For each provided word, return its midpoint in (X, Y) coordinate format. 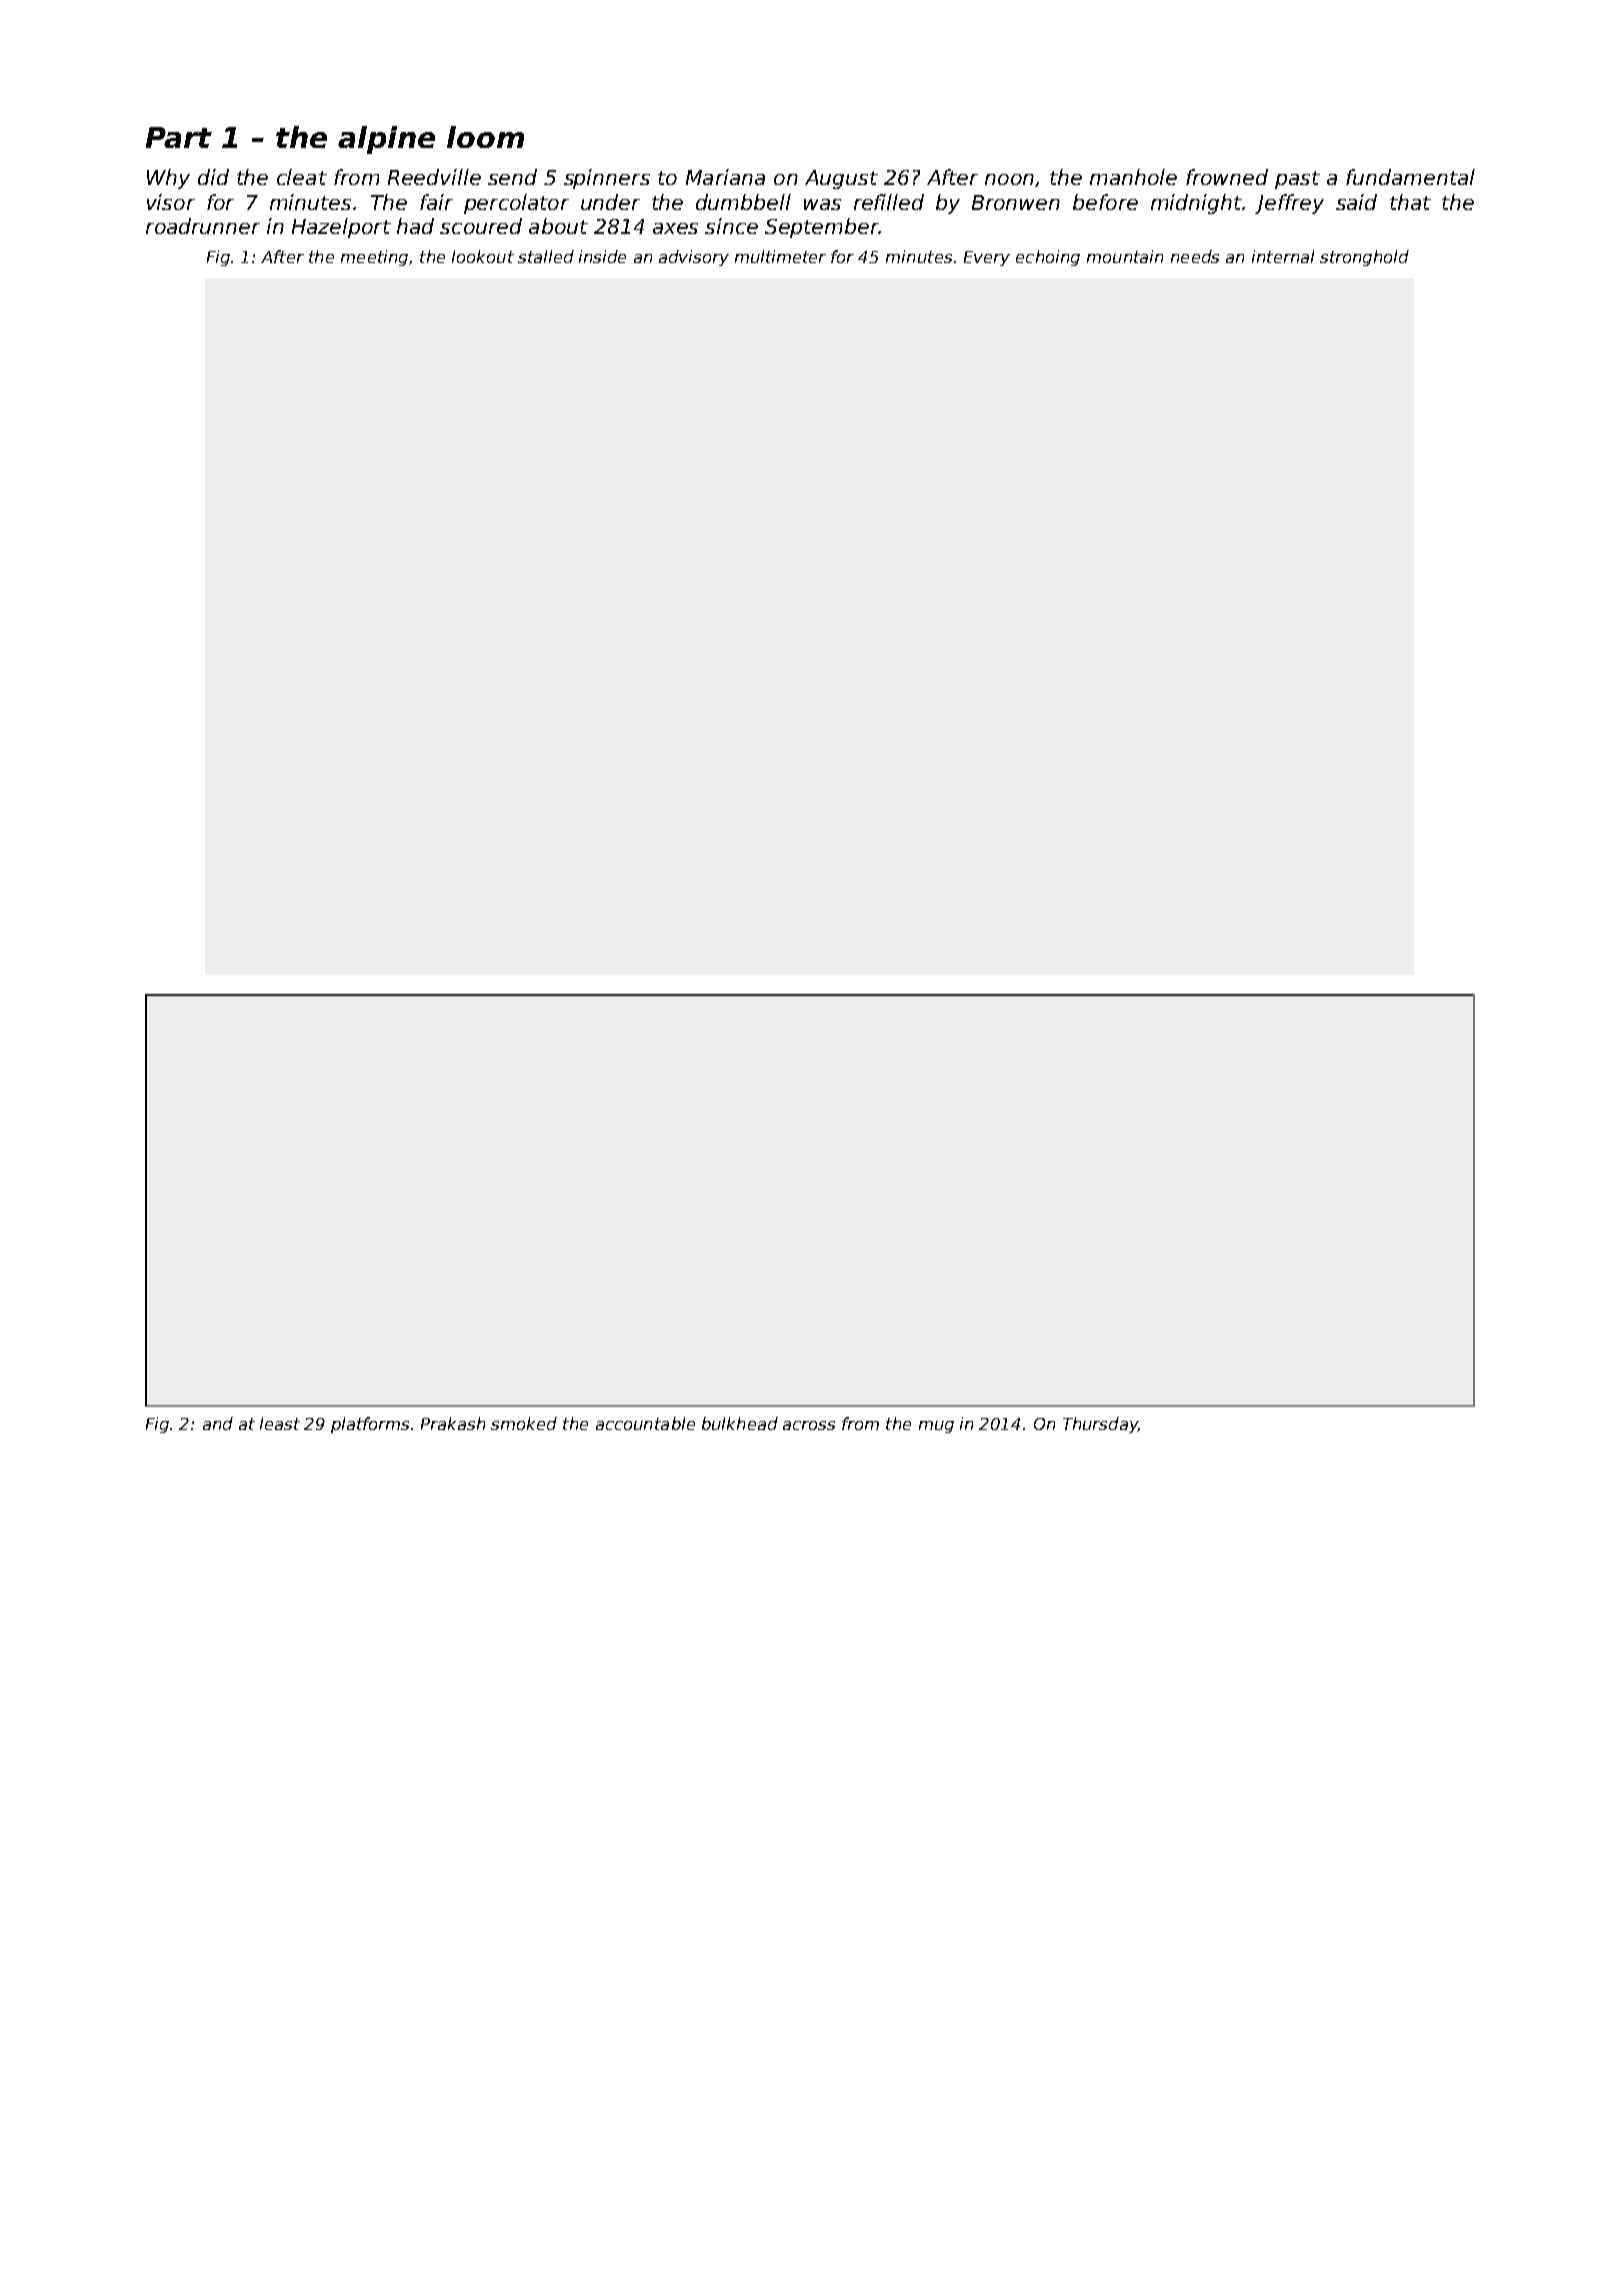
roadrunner (203, 226)
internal (1283, 256)
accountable (645, 1423)
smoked (524, 1423)
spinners (607, 179)
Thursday (1100, 1425)
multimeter (780, 256)
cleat (302, 177)
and (218, 1423)
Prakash (453, 1423)
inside (602, 256)
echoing (1048, 258)
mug (936, 1427)
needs (1195, 256)
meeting (374, 258)
